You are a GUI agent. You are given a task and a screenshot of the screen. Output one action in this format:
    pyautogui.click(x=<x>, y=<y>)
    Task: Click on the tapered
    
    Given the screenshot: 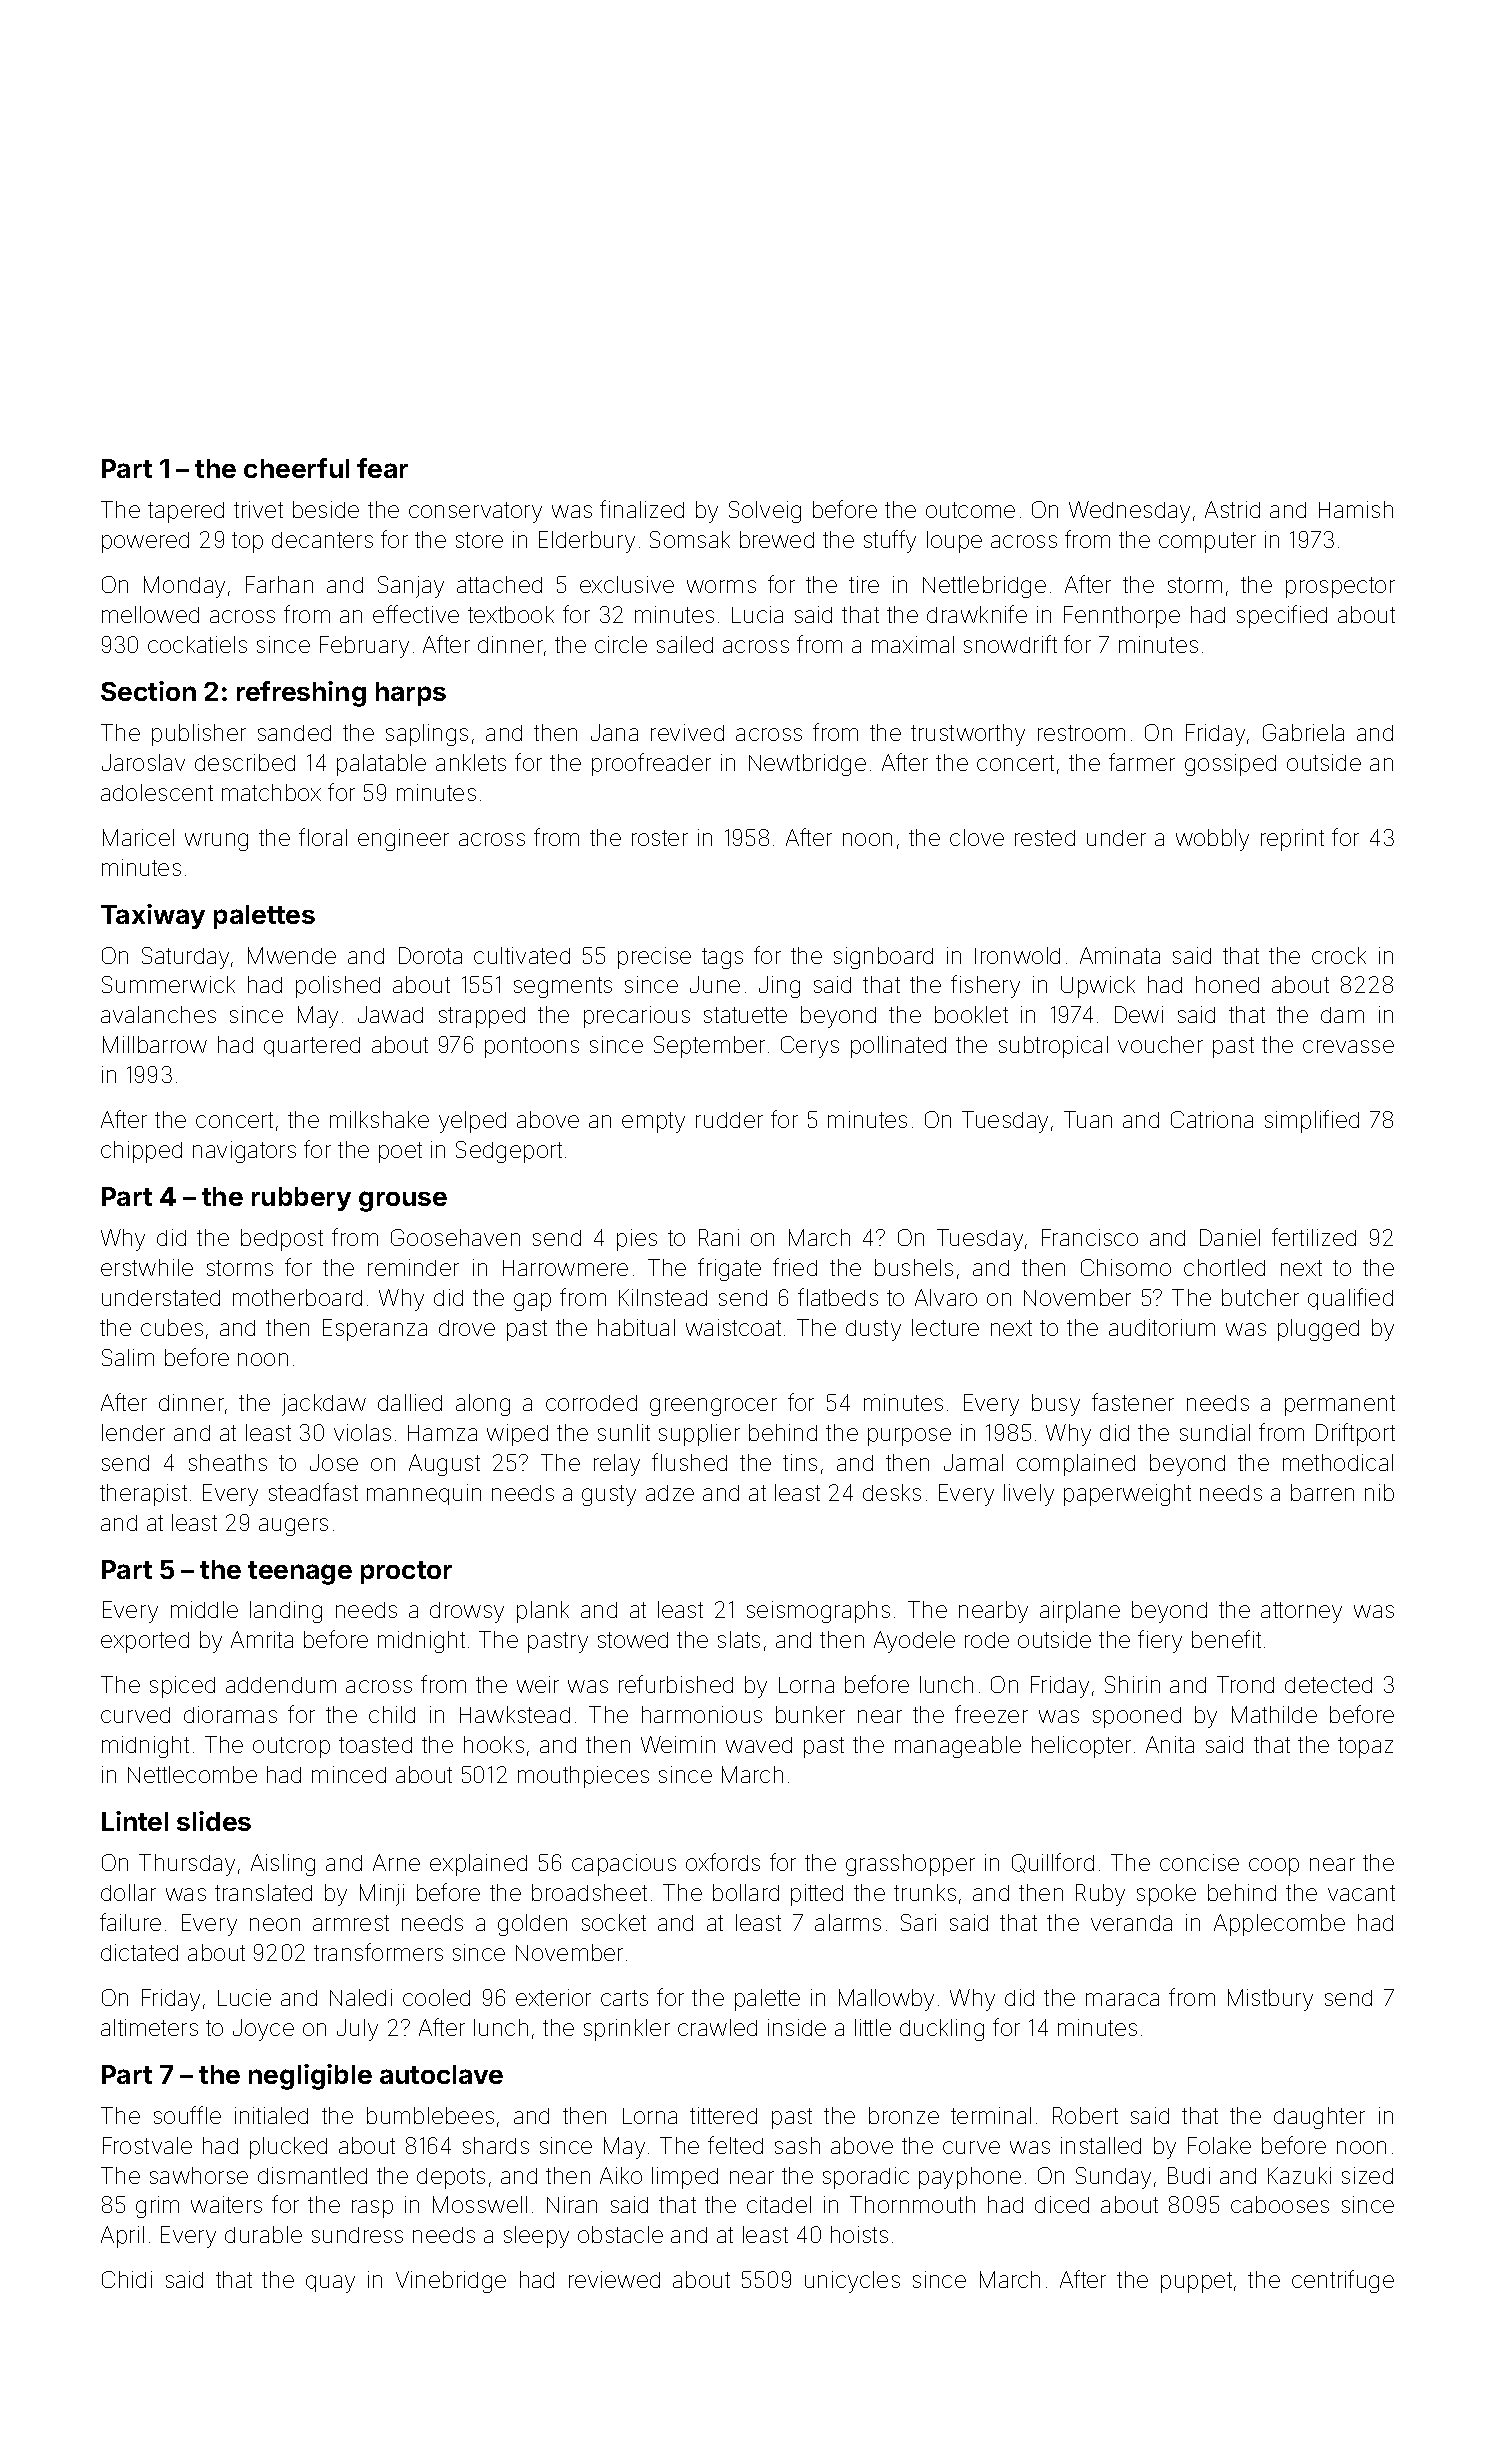 What is the action you would take?
    pyautogui.click(x=186, y=512)
